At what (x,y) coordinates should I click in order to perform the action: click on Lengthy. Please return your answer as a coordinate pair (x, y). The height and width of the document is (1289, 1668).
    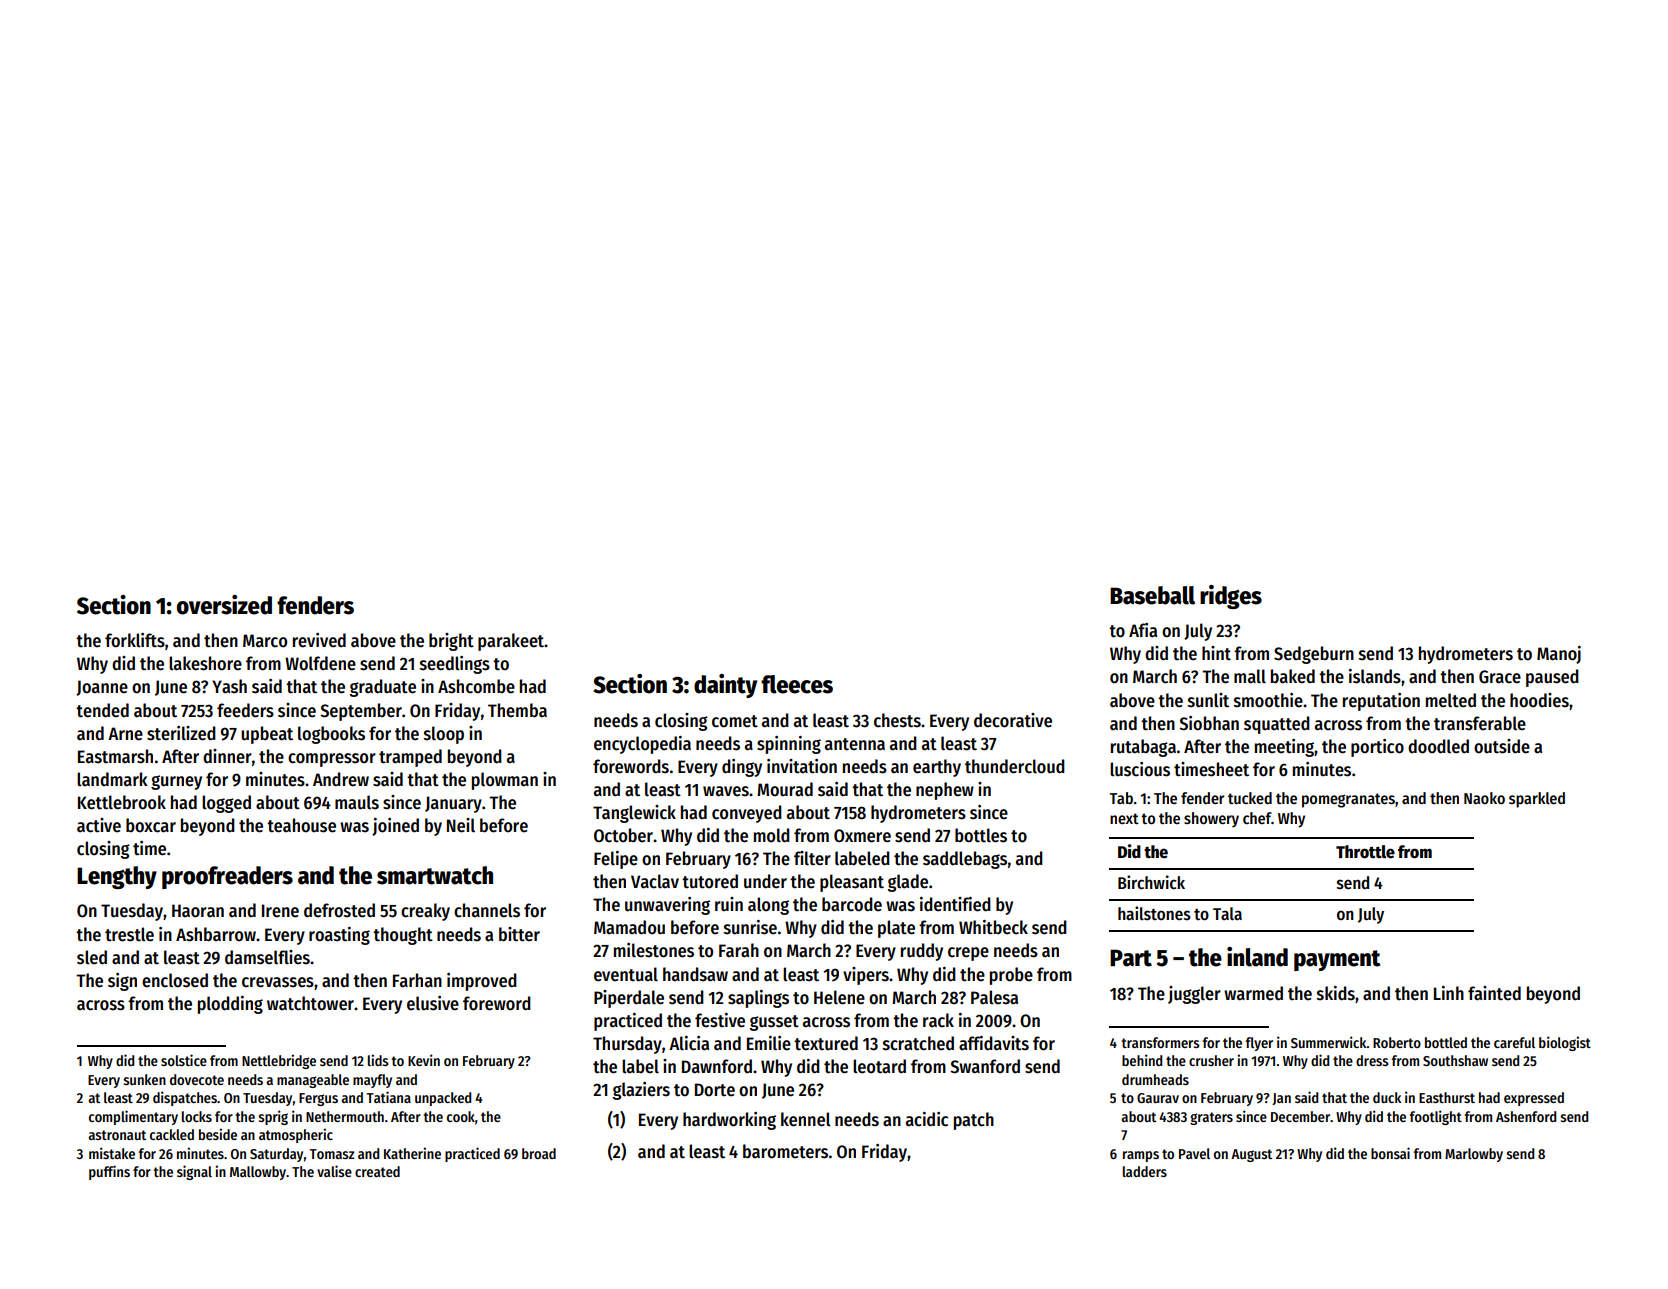
    Looking at the image, I should click on (117, 877).
